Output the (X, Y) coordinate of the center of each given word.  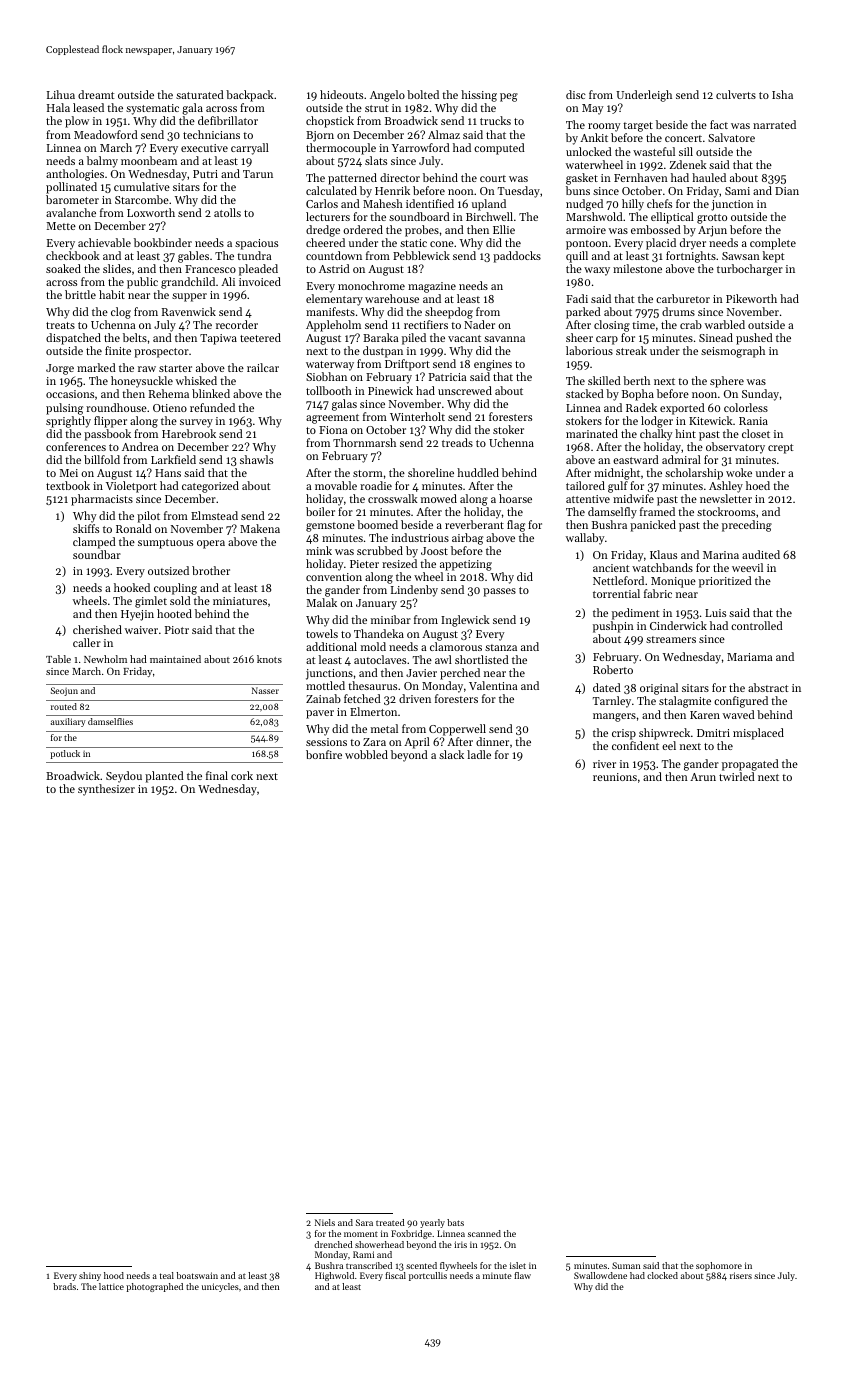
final (217, 775)
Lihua (61, 94)
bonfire (324, 754)
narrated (774, 124)
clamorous (456, 646)
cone (442, 244)
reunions (615, 777)
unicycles (220, 1287)
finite (118, 350)
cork (242, 775)
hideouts (341, 94)
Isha (782, 94)
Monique (673, 582)
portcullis (428, 1276)
